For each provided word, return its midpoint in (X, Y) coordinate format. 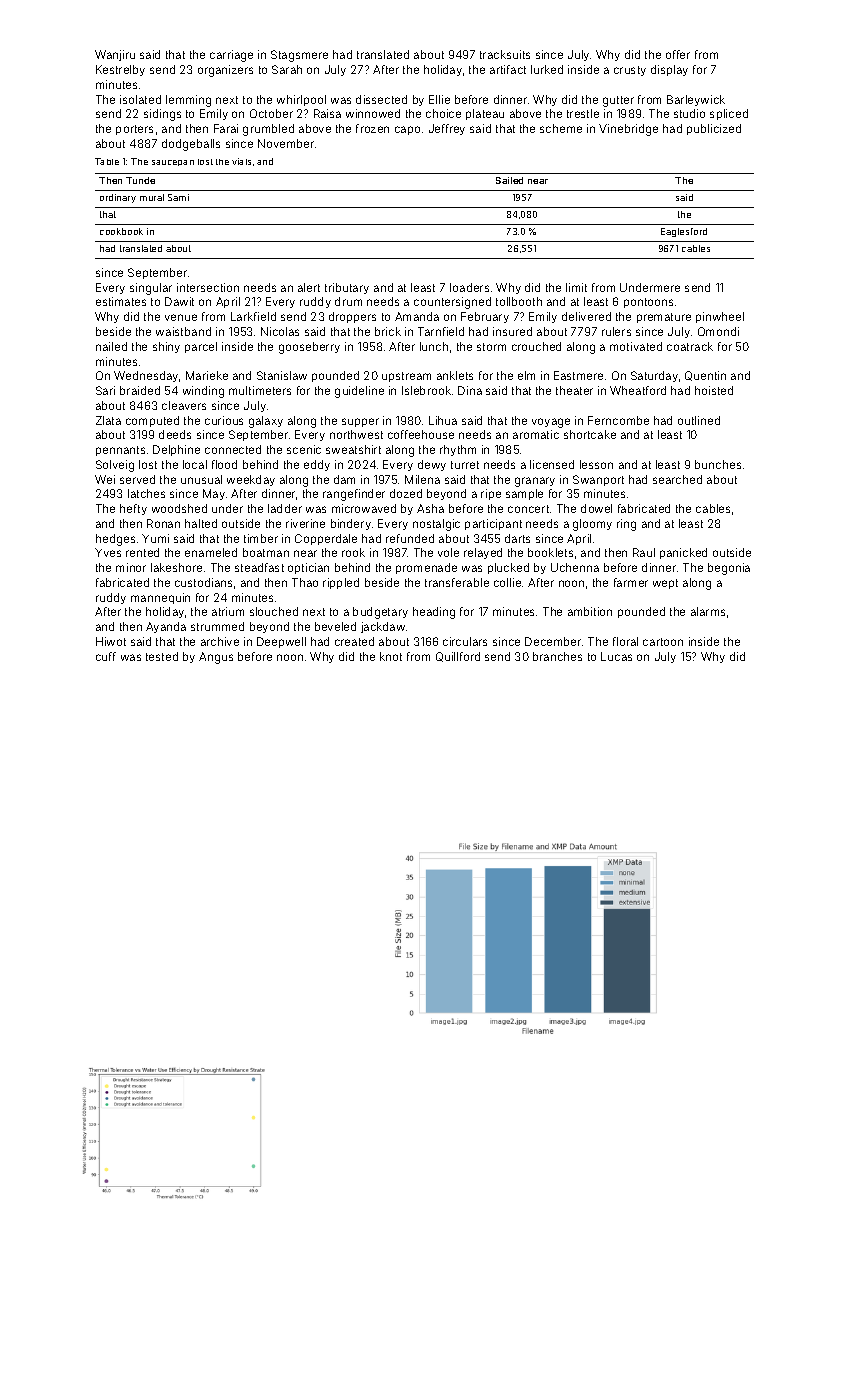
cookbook (121, 231)
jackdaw (383, 627)
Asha (430, 508)
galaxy (266, 422)
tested (162, 656)
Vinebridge (628, 130)
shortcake (590, 434)
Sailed (509, 180)
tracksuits (505, 54)
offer (678, 54)
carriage (231, 56)
